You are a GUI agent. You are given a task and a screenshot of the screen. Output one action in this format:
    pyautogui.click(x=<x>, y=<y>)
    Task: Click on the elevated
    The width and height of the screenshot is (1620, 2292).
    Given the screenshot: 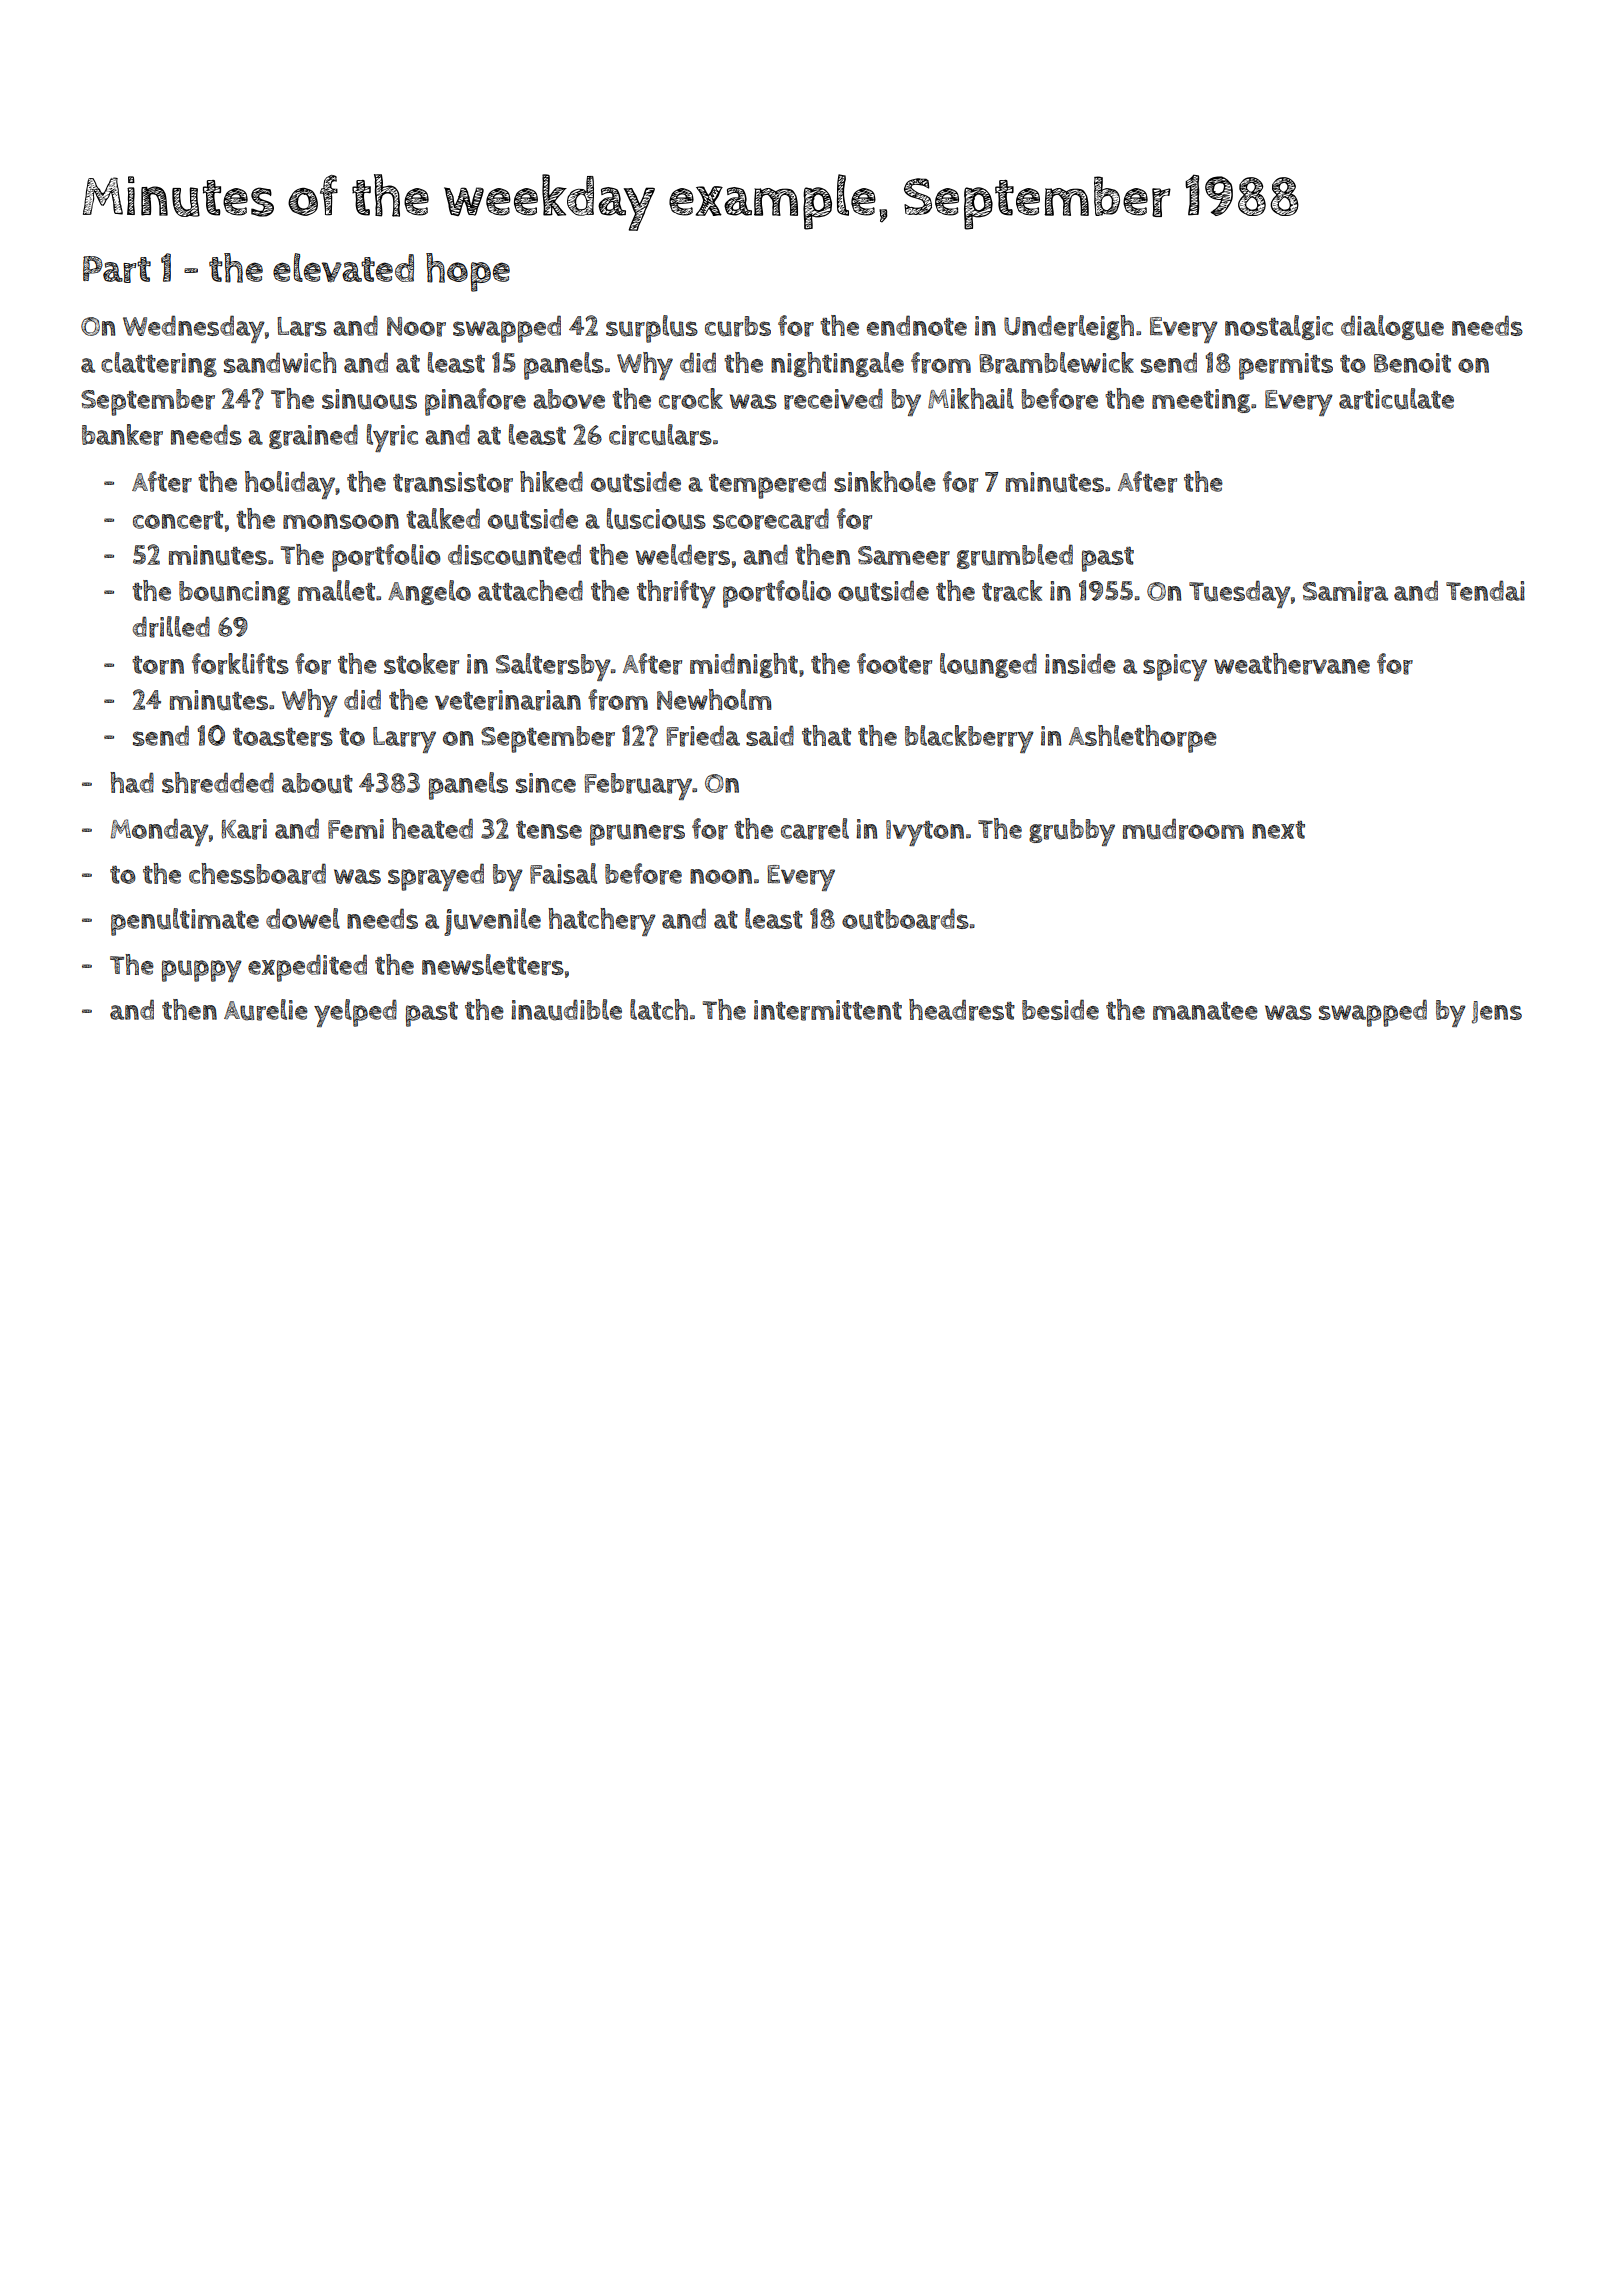 What is the action you would take?
    pyautogui.click(x=343, y=268)
